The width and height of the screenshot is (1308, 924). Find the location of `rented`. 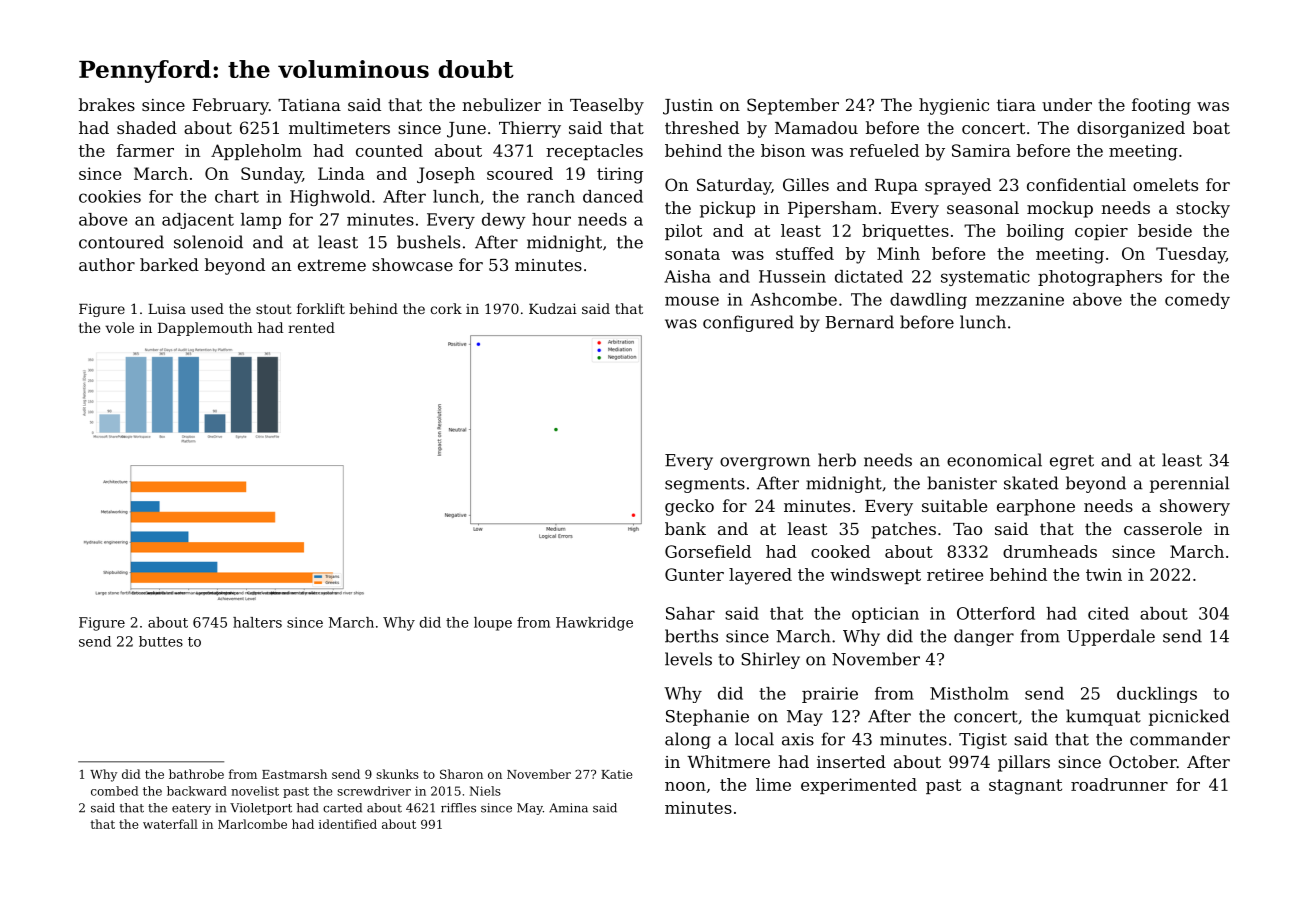

rented is located at coordinates (311, 327).
